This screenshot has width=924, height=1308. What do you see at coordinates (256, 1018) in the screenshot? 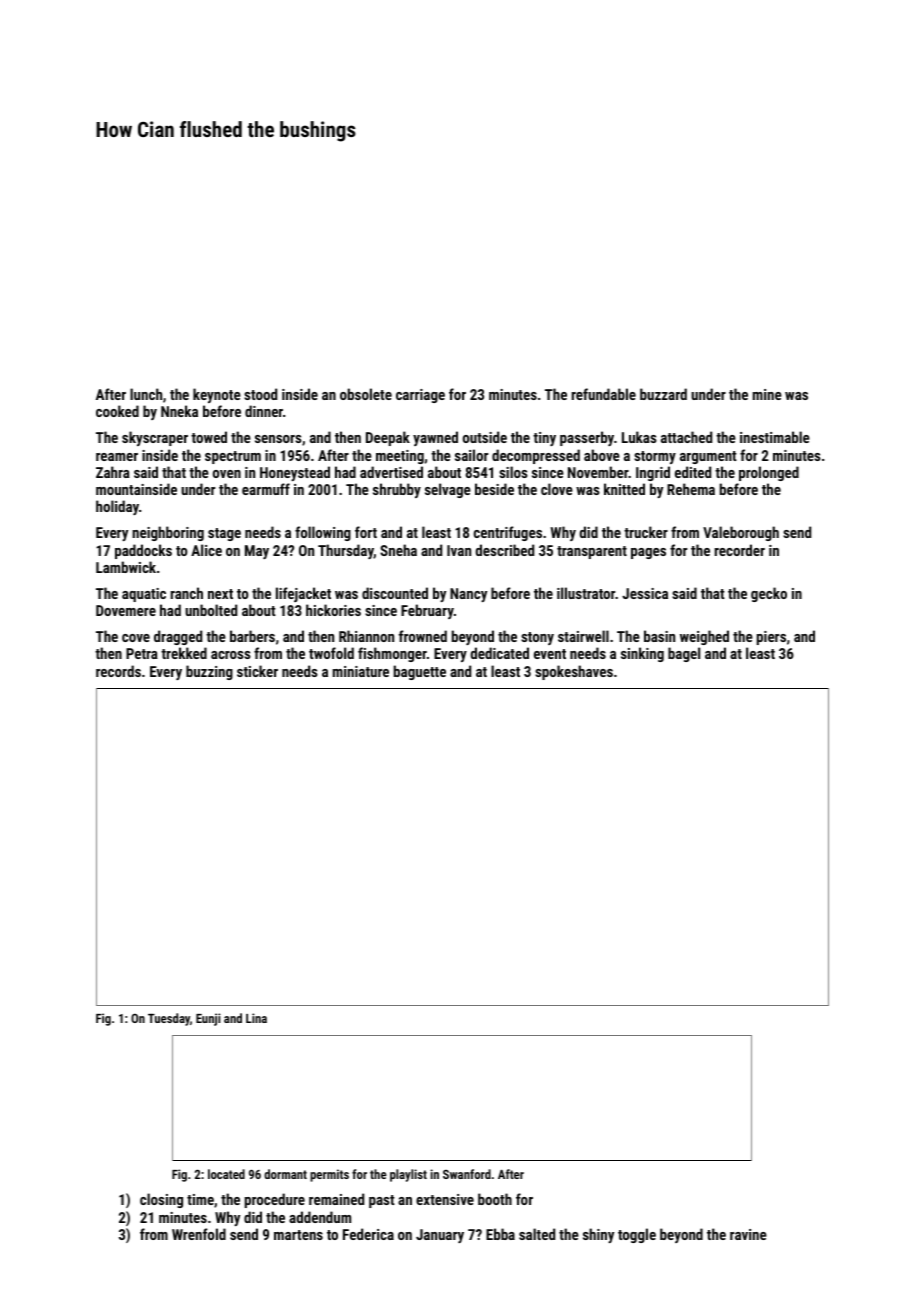
I see `Lina` at bounding box center [256, 1018].
